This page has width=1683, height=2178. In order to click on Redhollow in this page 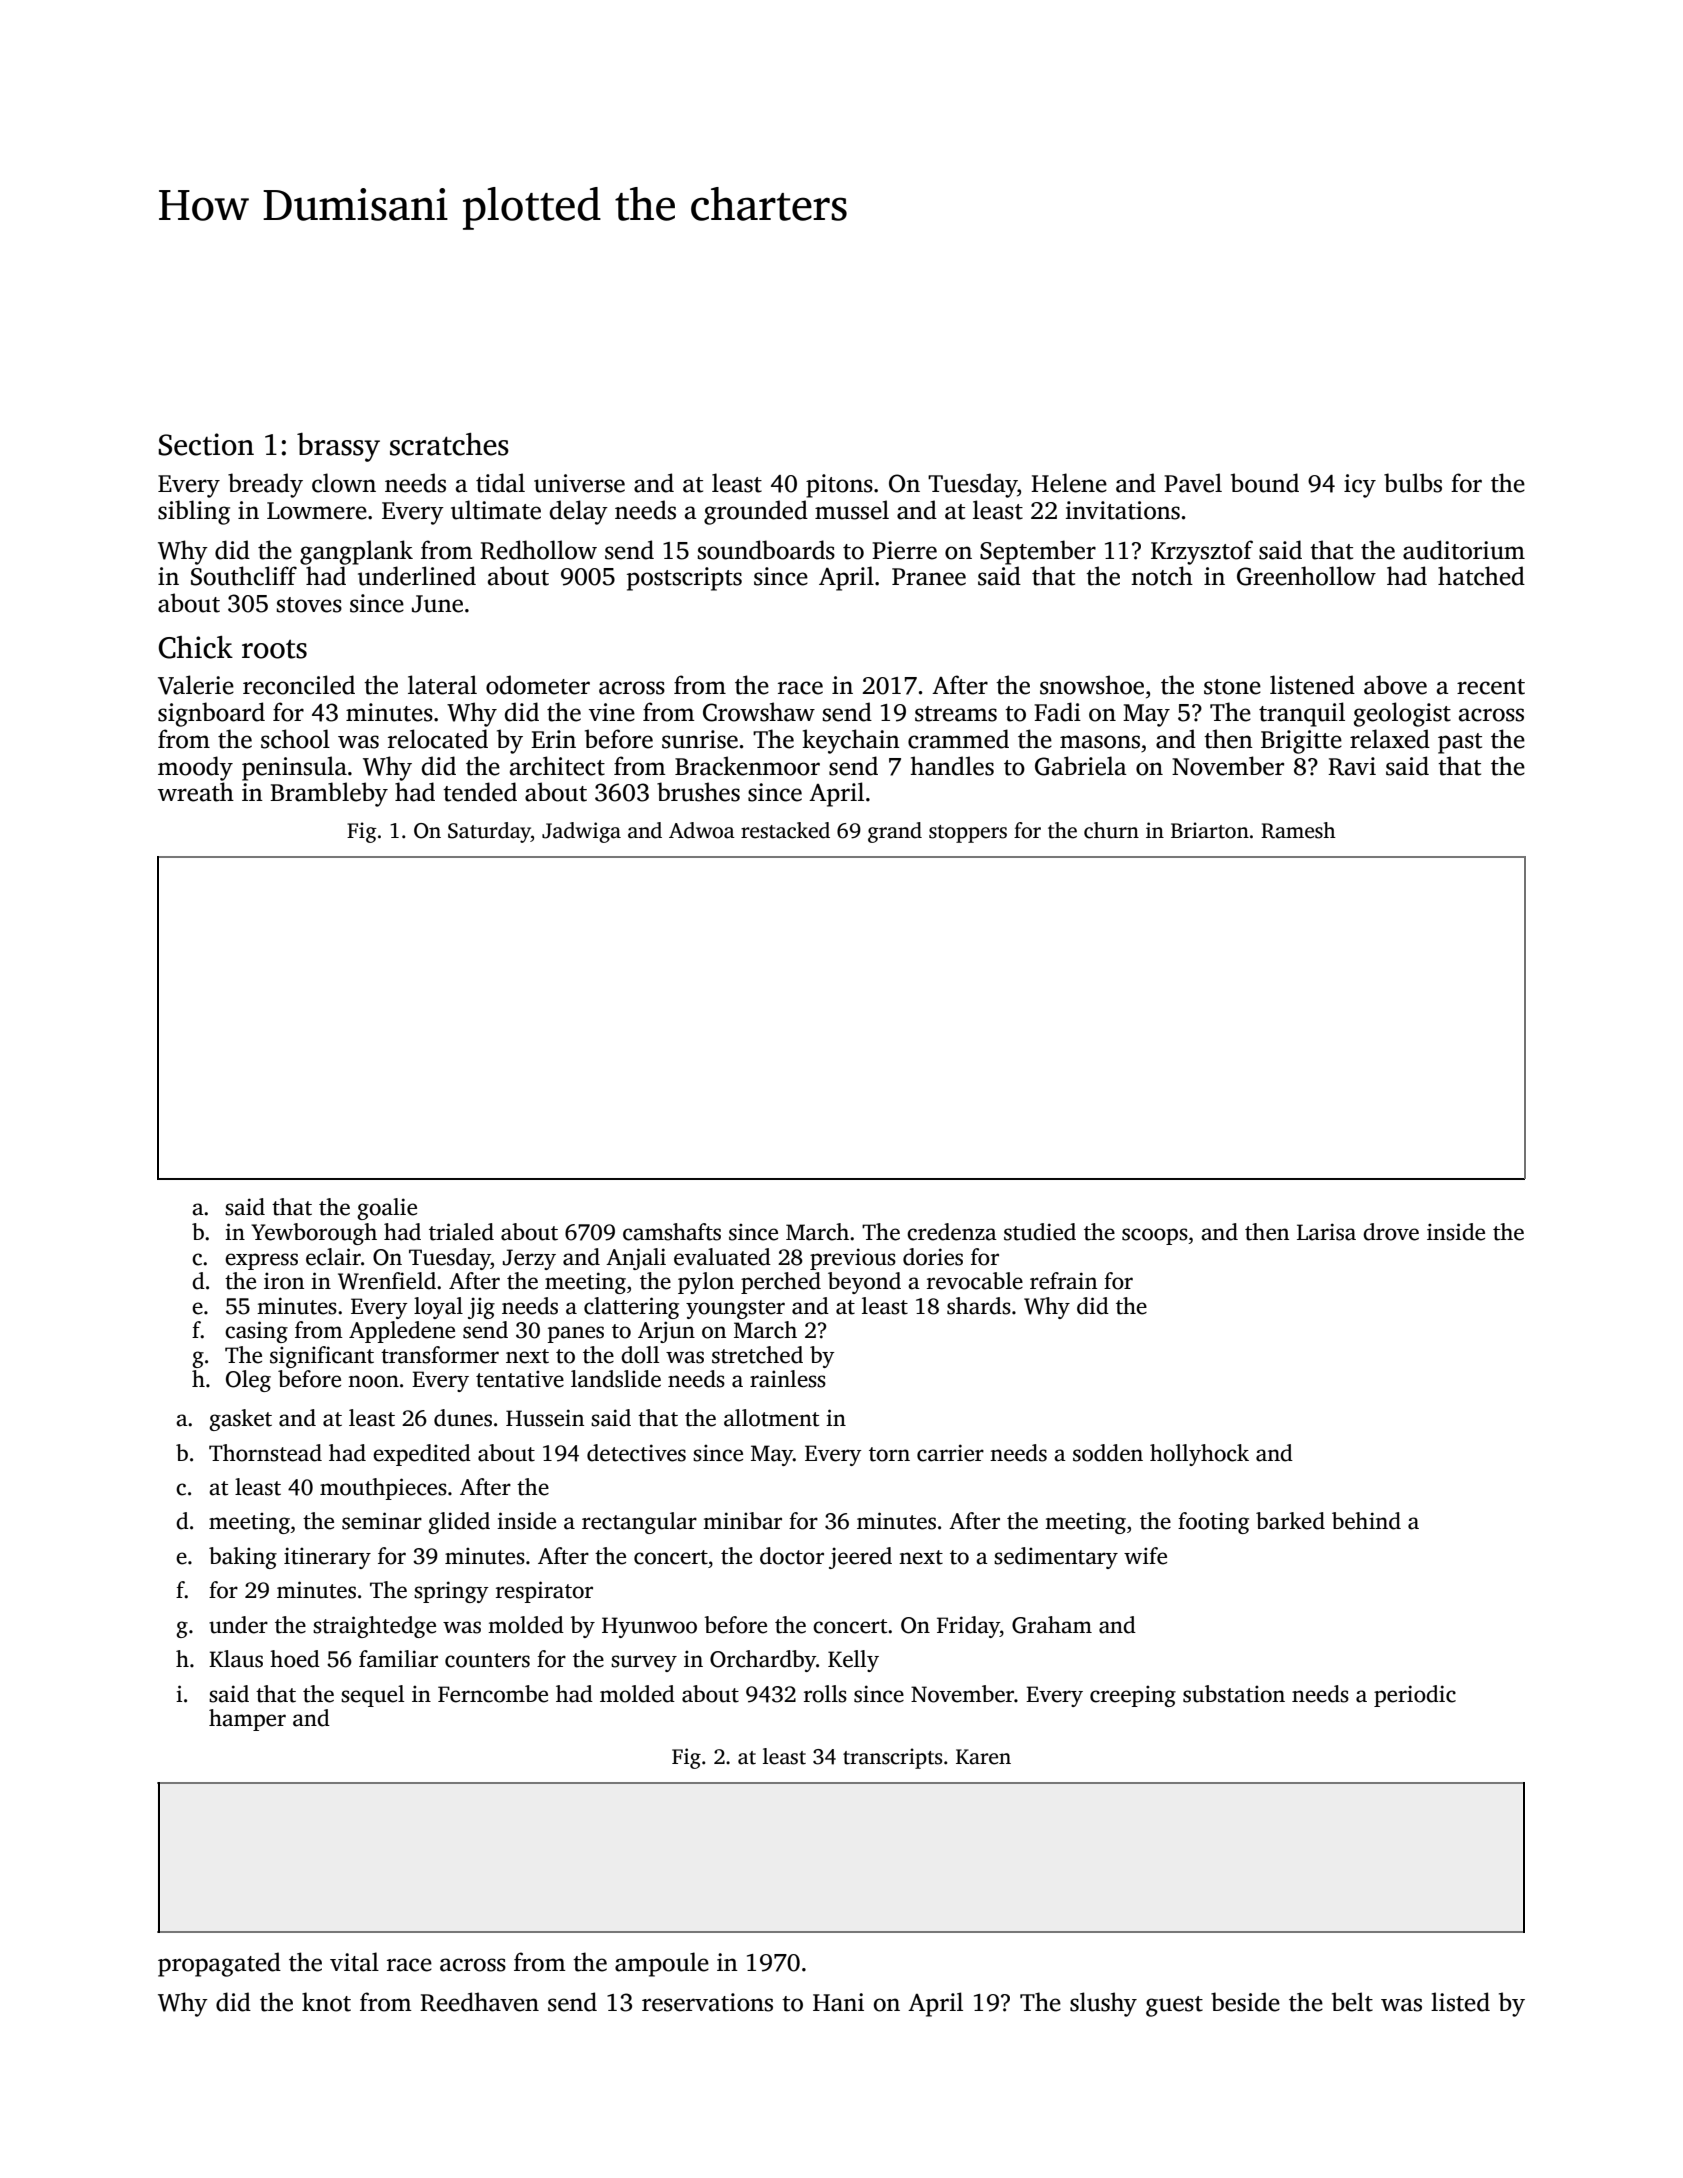, I will do `click(538, 550)`.
